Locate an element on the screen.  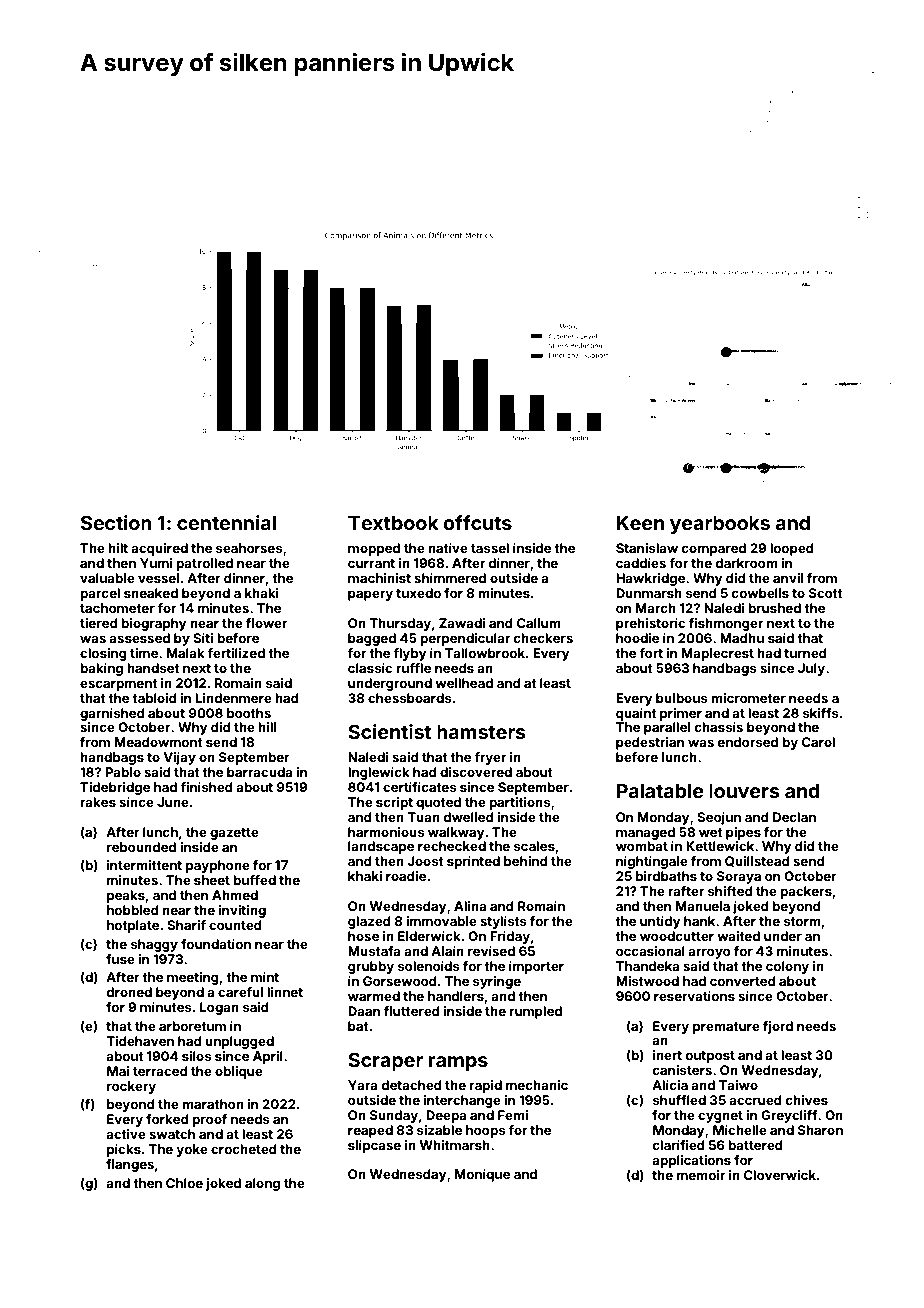
behind is located at coordinates (526, 861).
